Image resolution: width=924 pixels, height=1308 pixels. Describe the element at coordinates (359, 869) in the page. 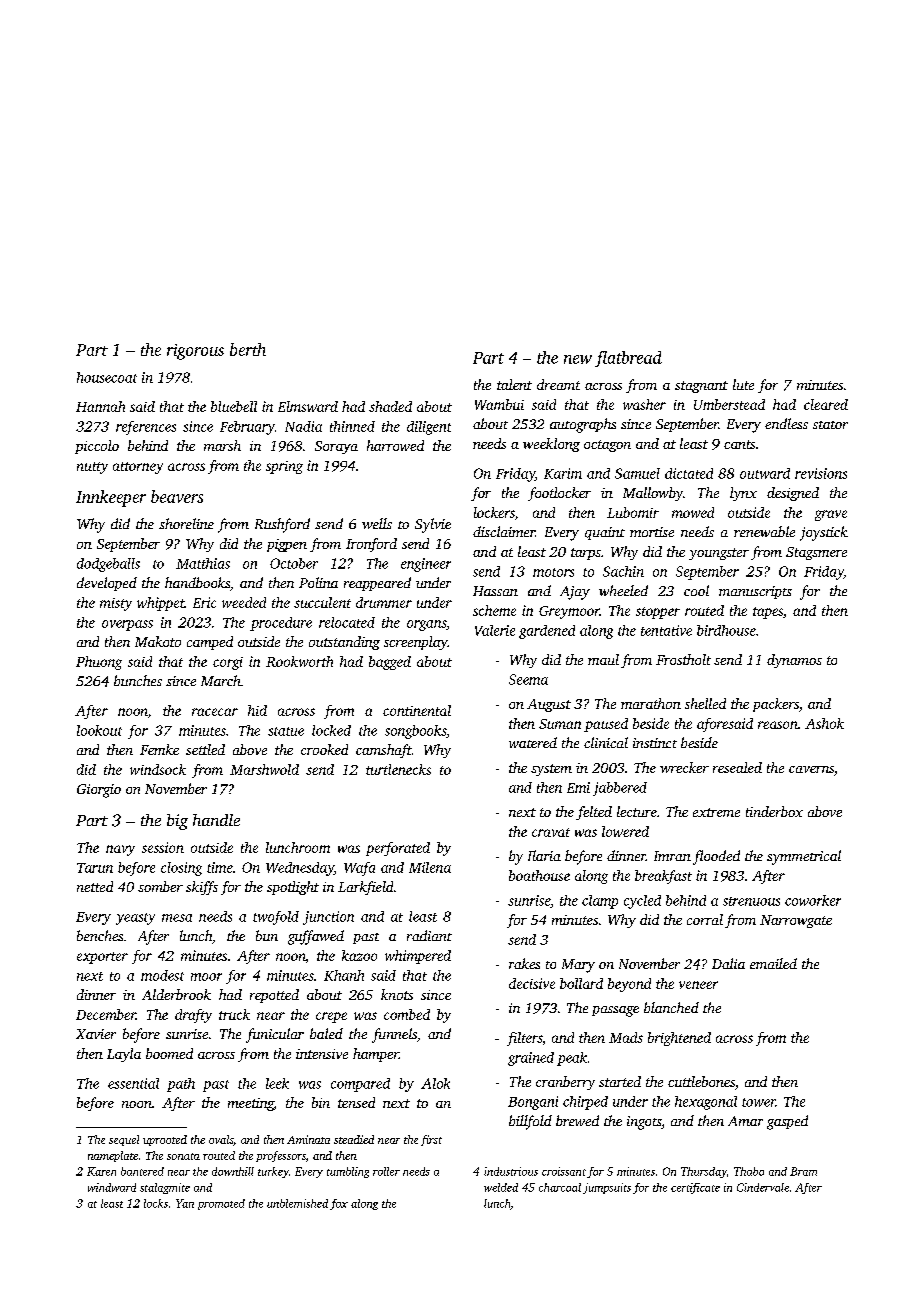

I see `Wafa` at that location.
